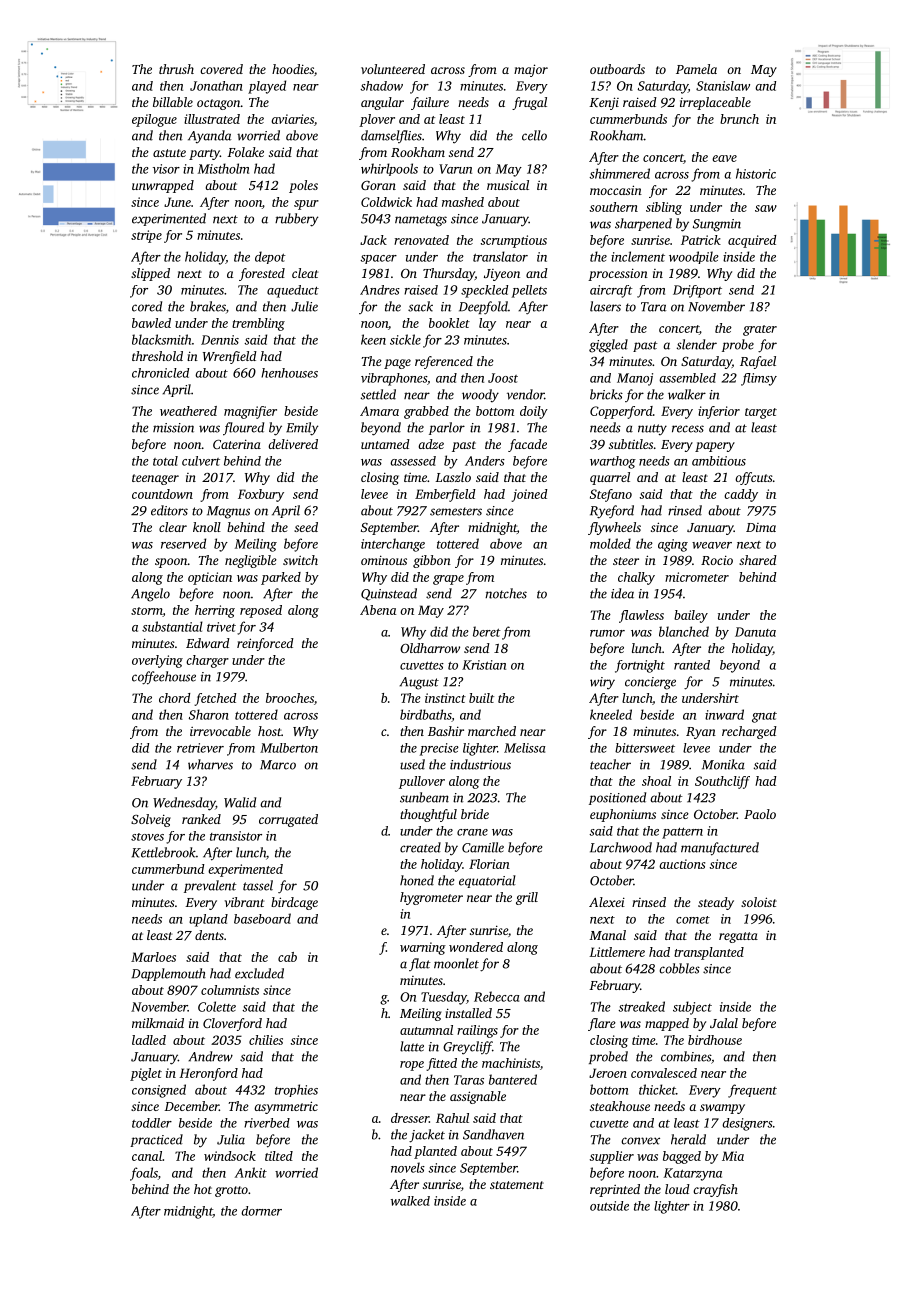  What do you see at coordinates (155, 479) in the screenshot?
I see `teenager` at bounding box center [155, 479].
